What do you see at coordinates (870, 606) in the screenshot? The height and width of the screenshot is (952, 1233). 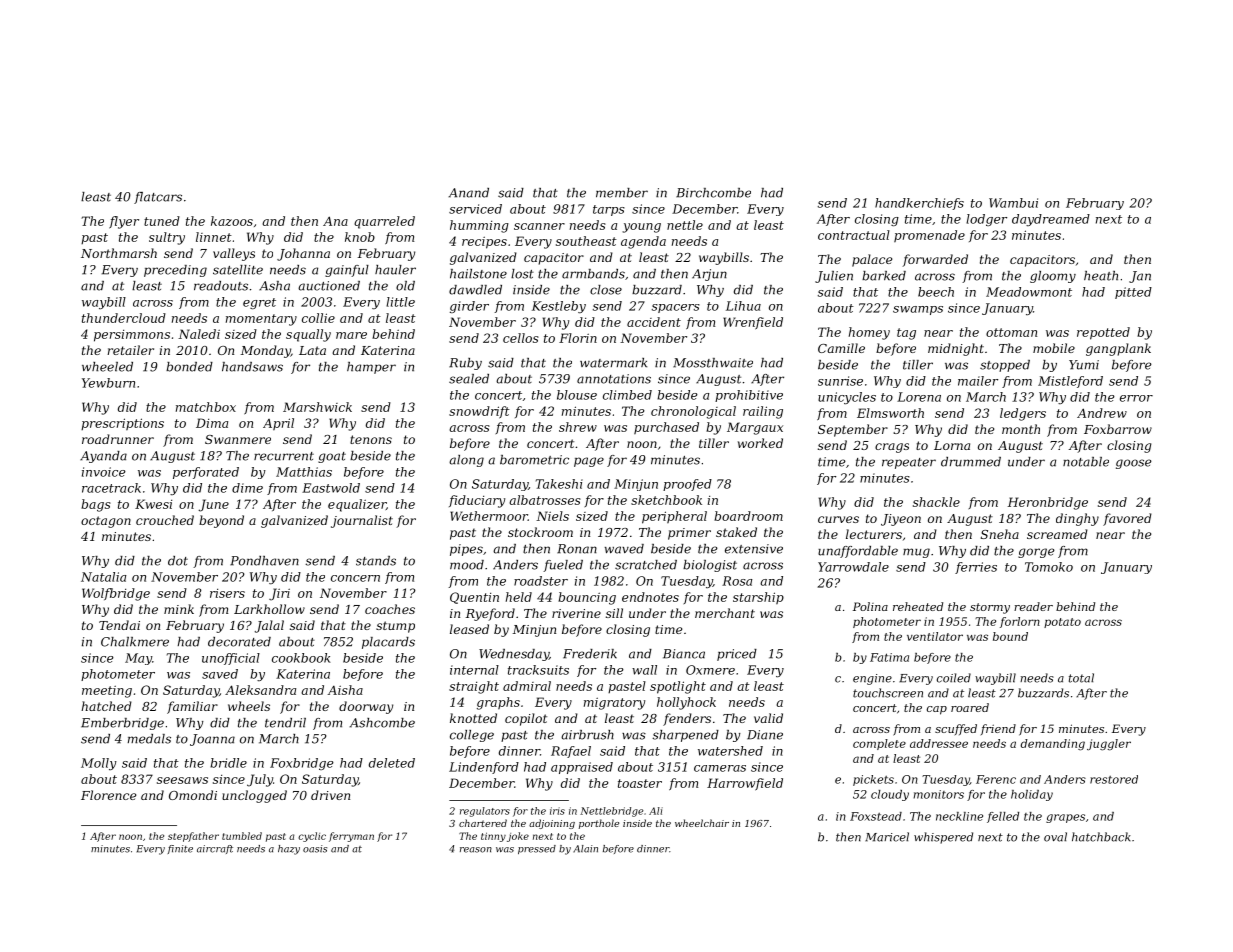 I see `Polina` at bounding box center [870, 606].
